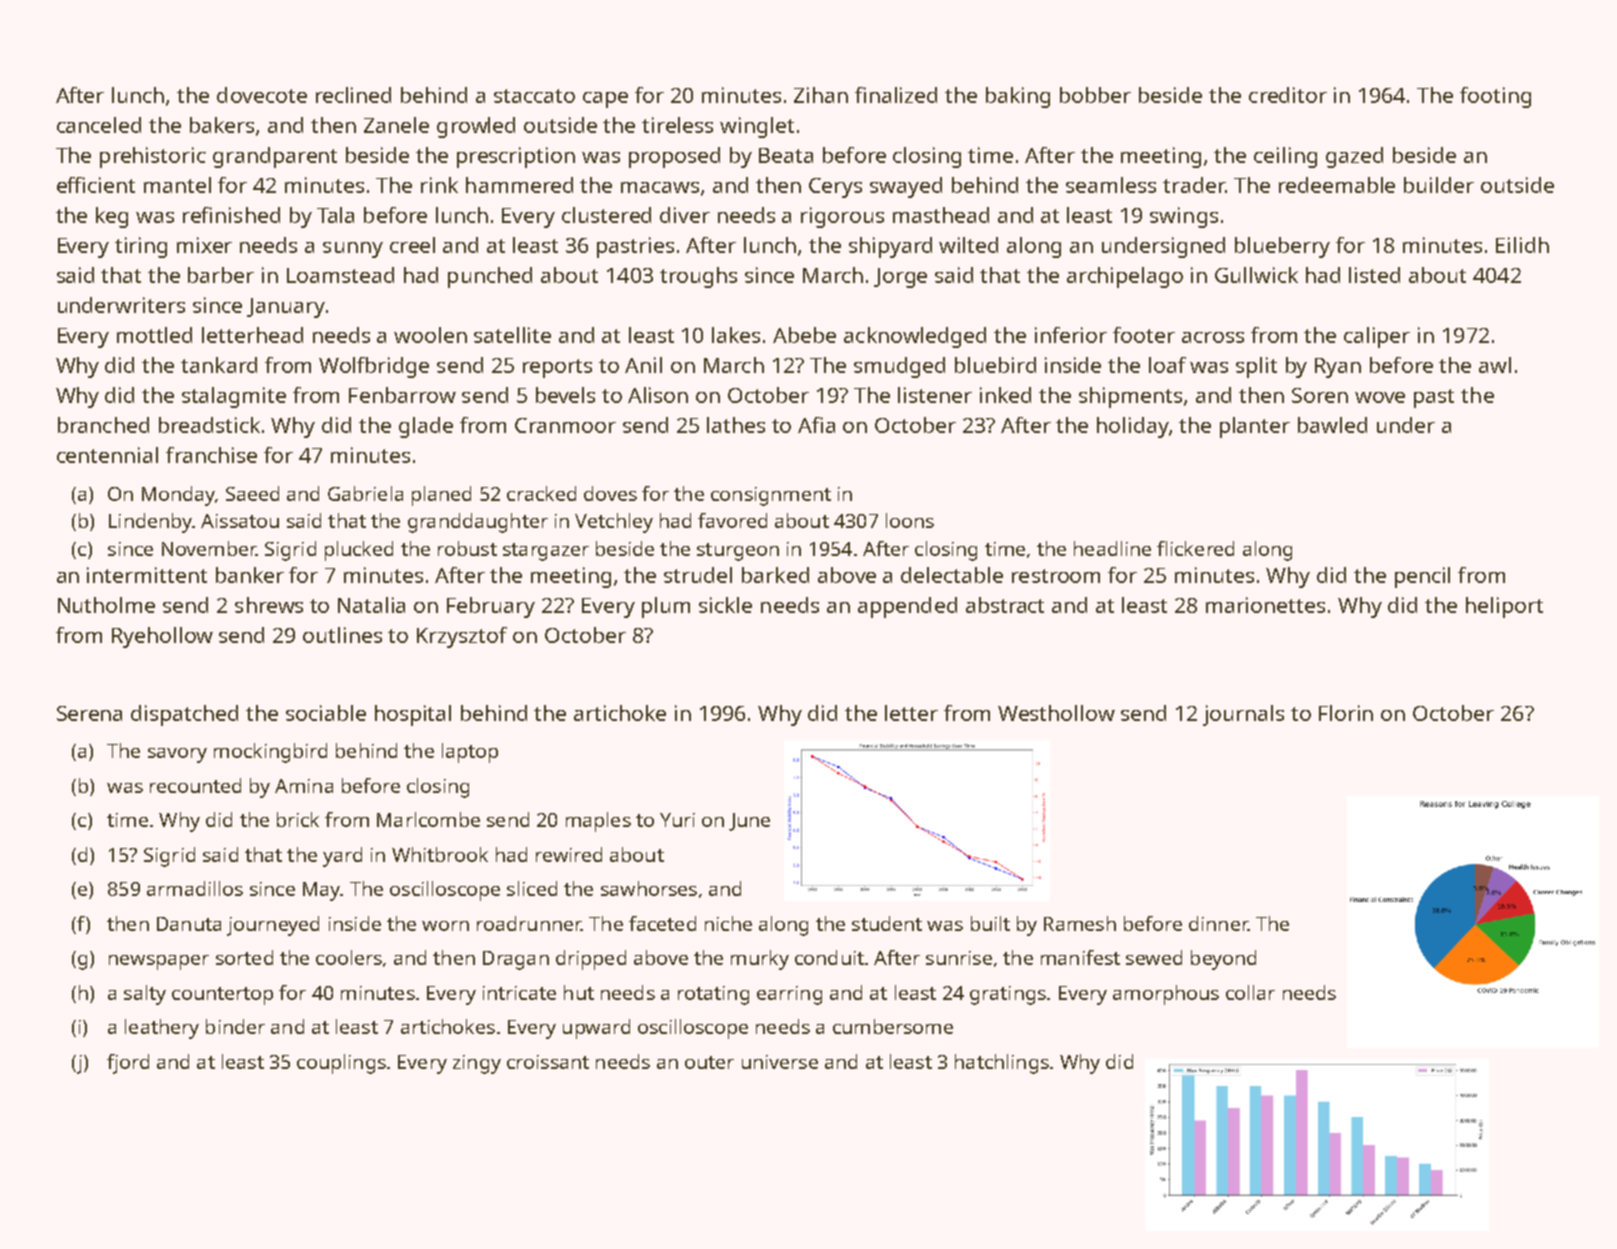  What do you see at coordinates (725, 605) in the image?
I see `sickle` at bounding box center [725, 605].
